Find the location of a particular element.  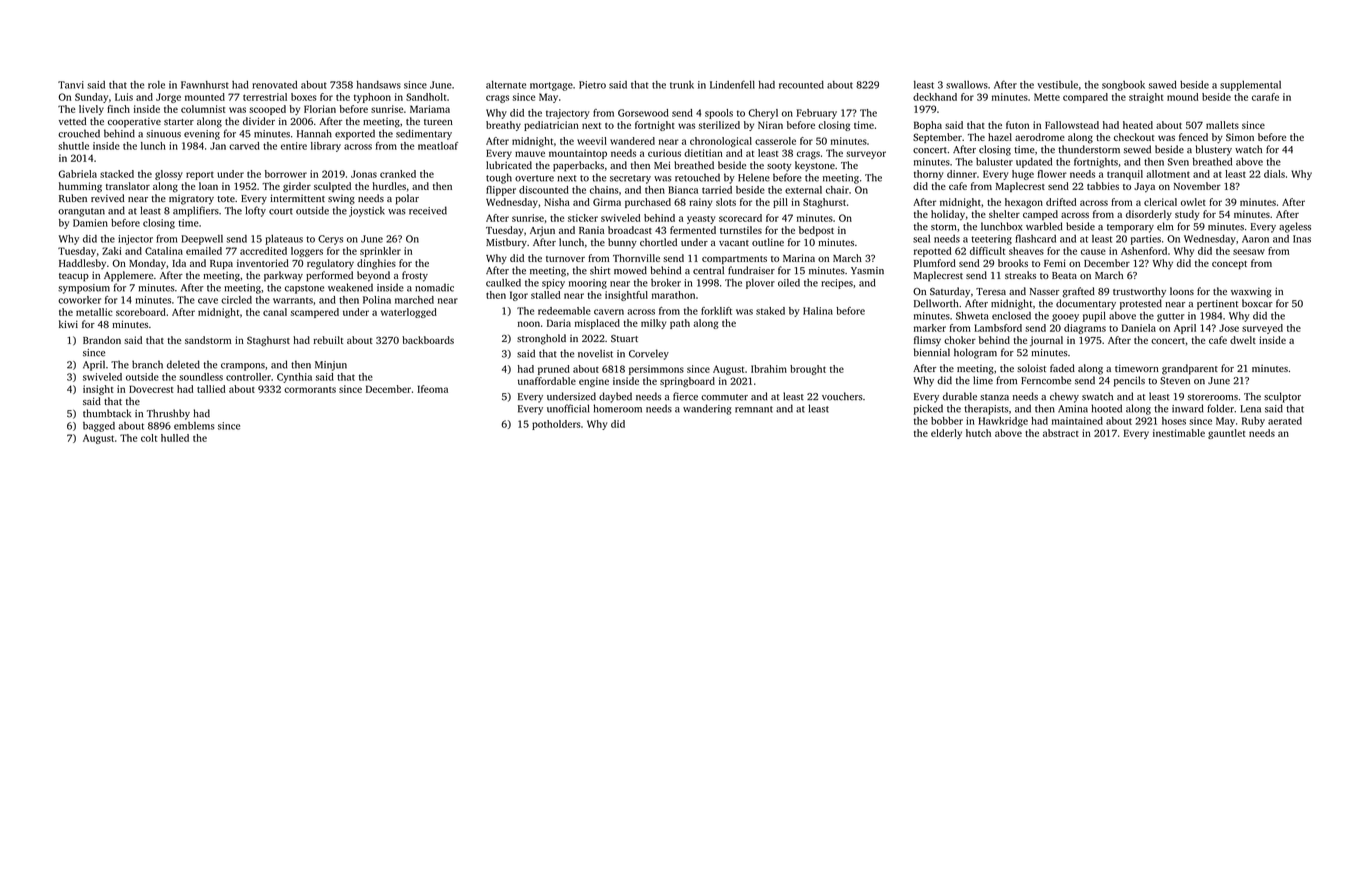

teacup is located at coordinates (74, 277).
